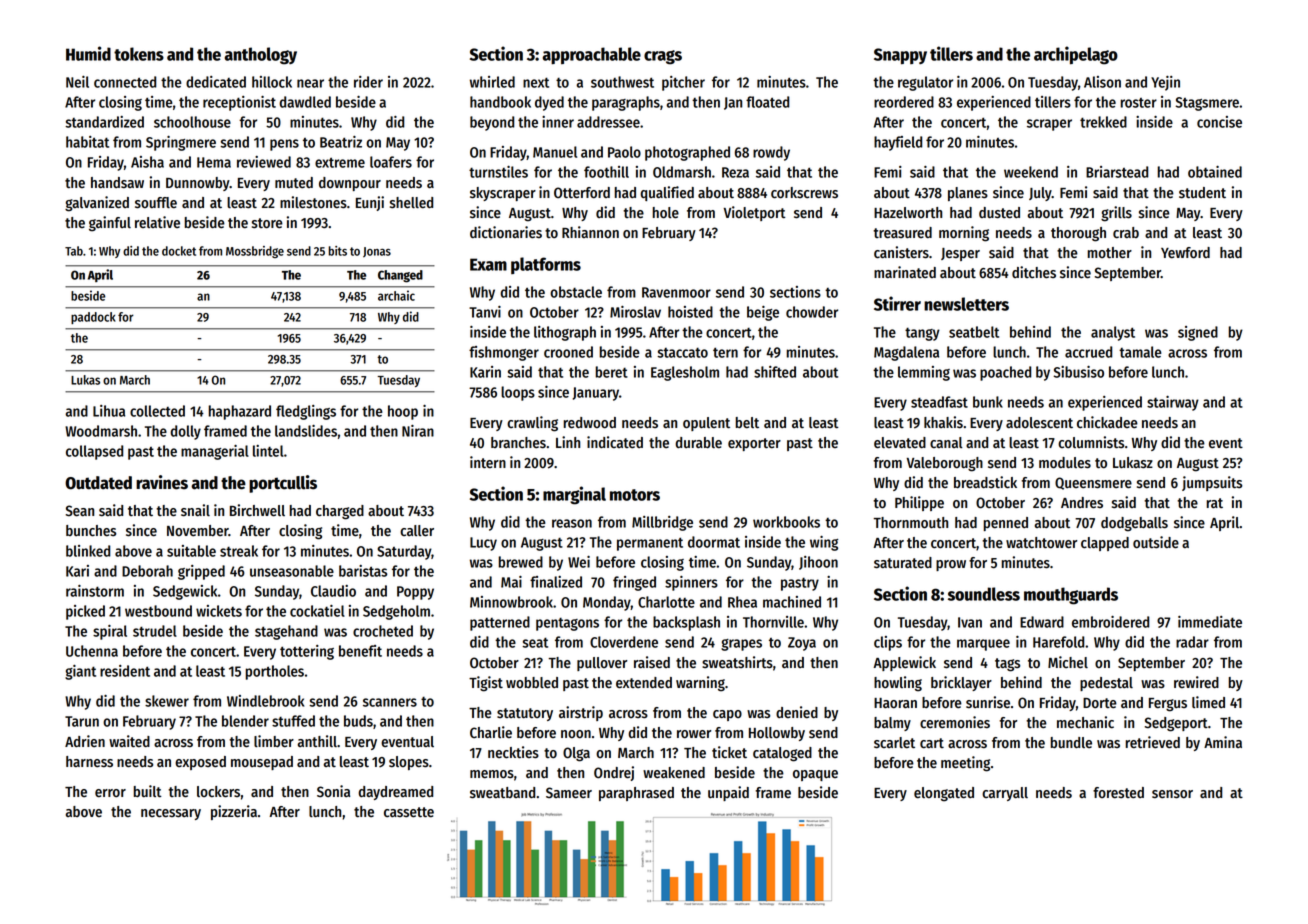 Image resolution: width=1308 pixels, height=924 pixels. Describe the element at coordinates (1093, 483) in the document. I see `Queensmere` at that location.
